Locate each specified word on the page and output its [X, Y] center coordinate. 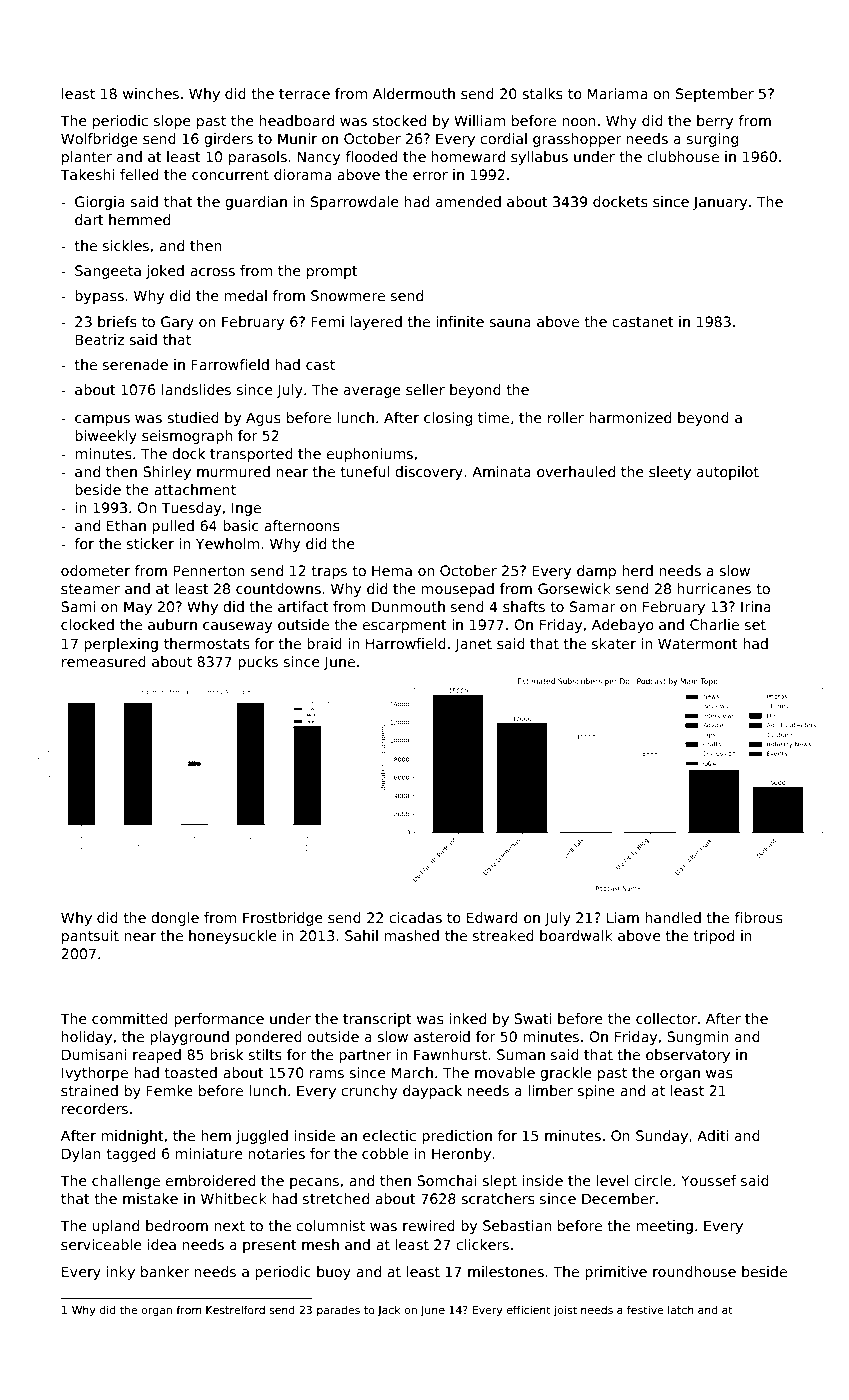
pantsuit [90, 937]
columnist [330, 1225]
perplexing [121, 645]
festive [645, 1309]
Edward [492, 917]
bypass [99, 297]
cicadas [415, 917]
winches [151, 93]
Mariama [617, 93]
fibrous [758, 917]
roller [566, 417]
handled [673, 917]
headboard [297, 120]
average [372, 392]
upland [116, 1227]
